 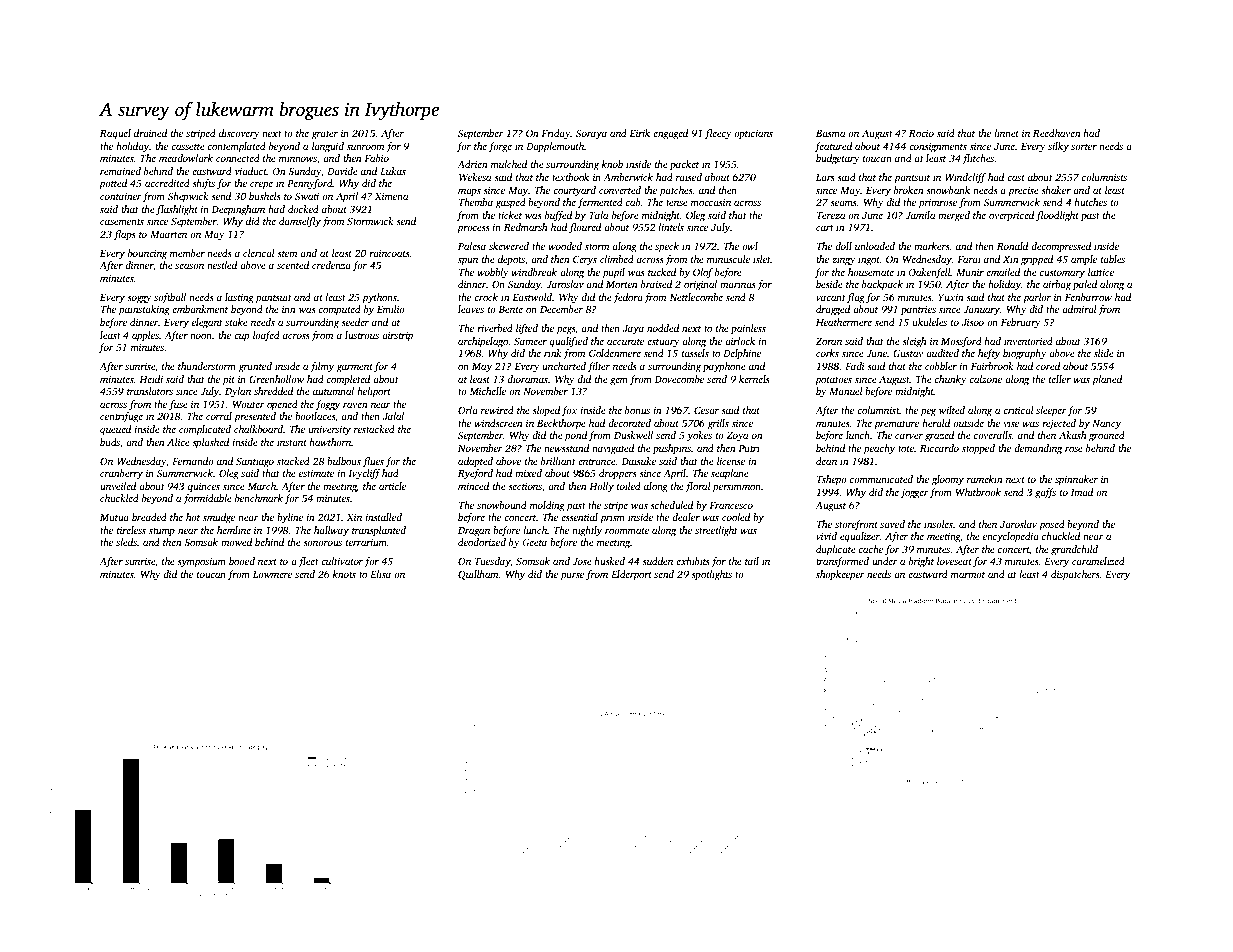 What do you see at coordinates (617, 259) in the screenshot?
I see `climbed` at bounding box center [617, 259].
